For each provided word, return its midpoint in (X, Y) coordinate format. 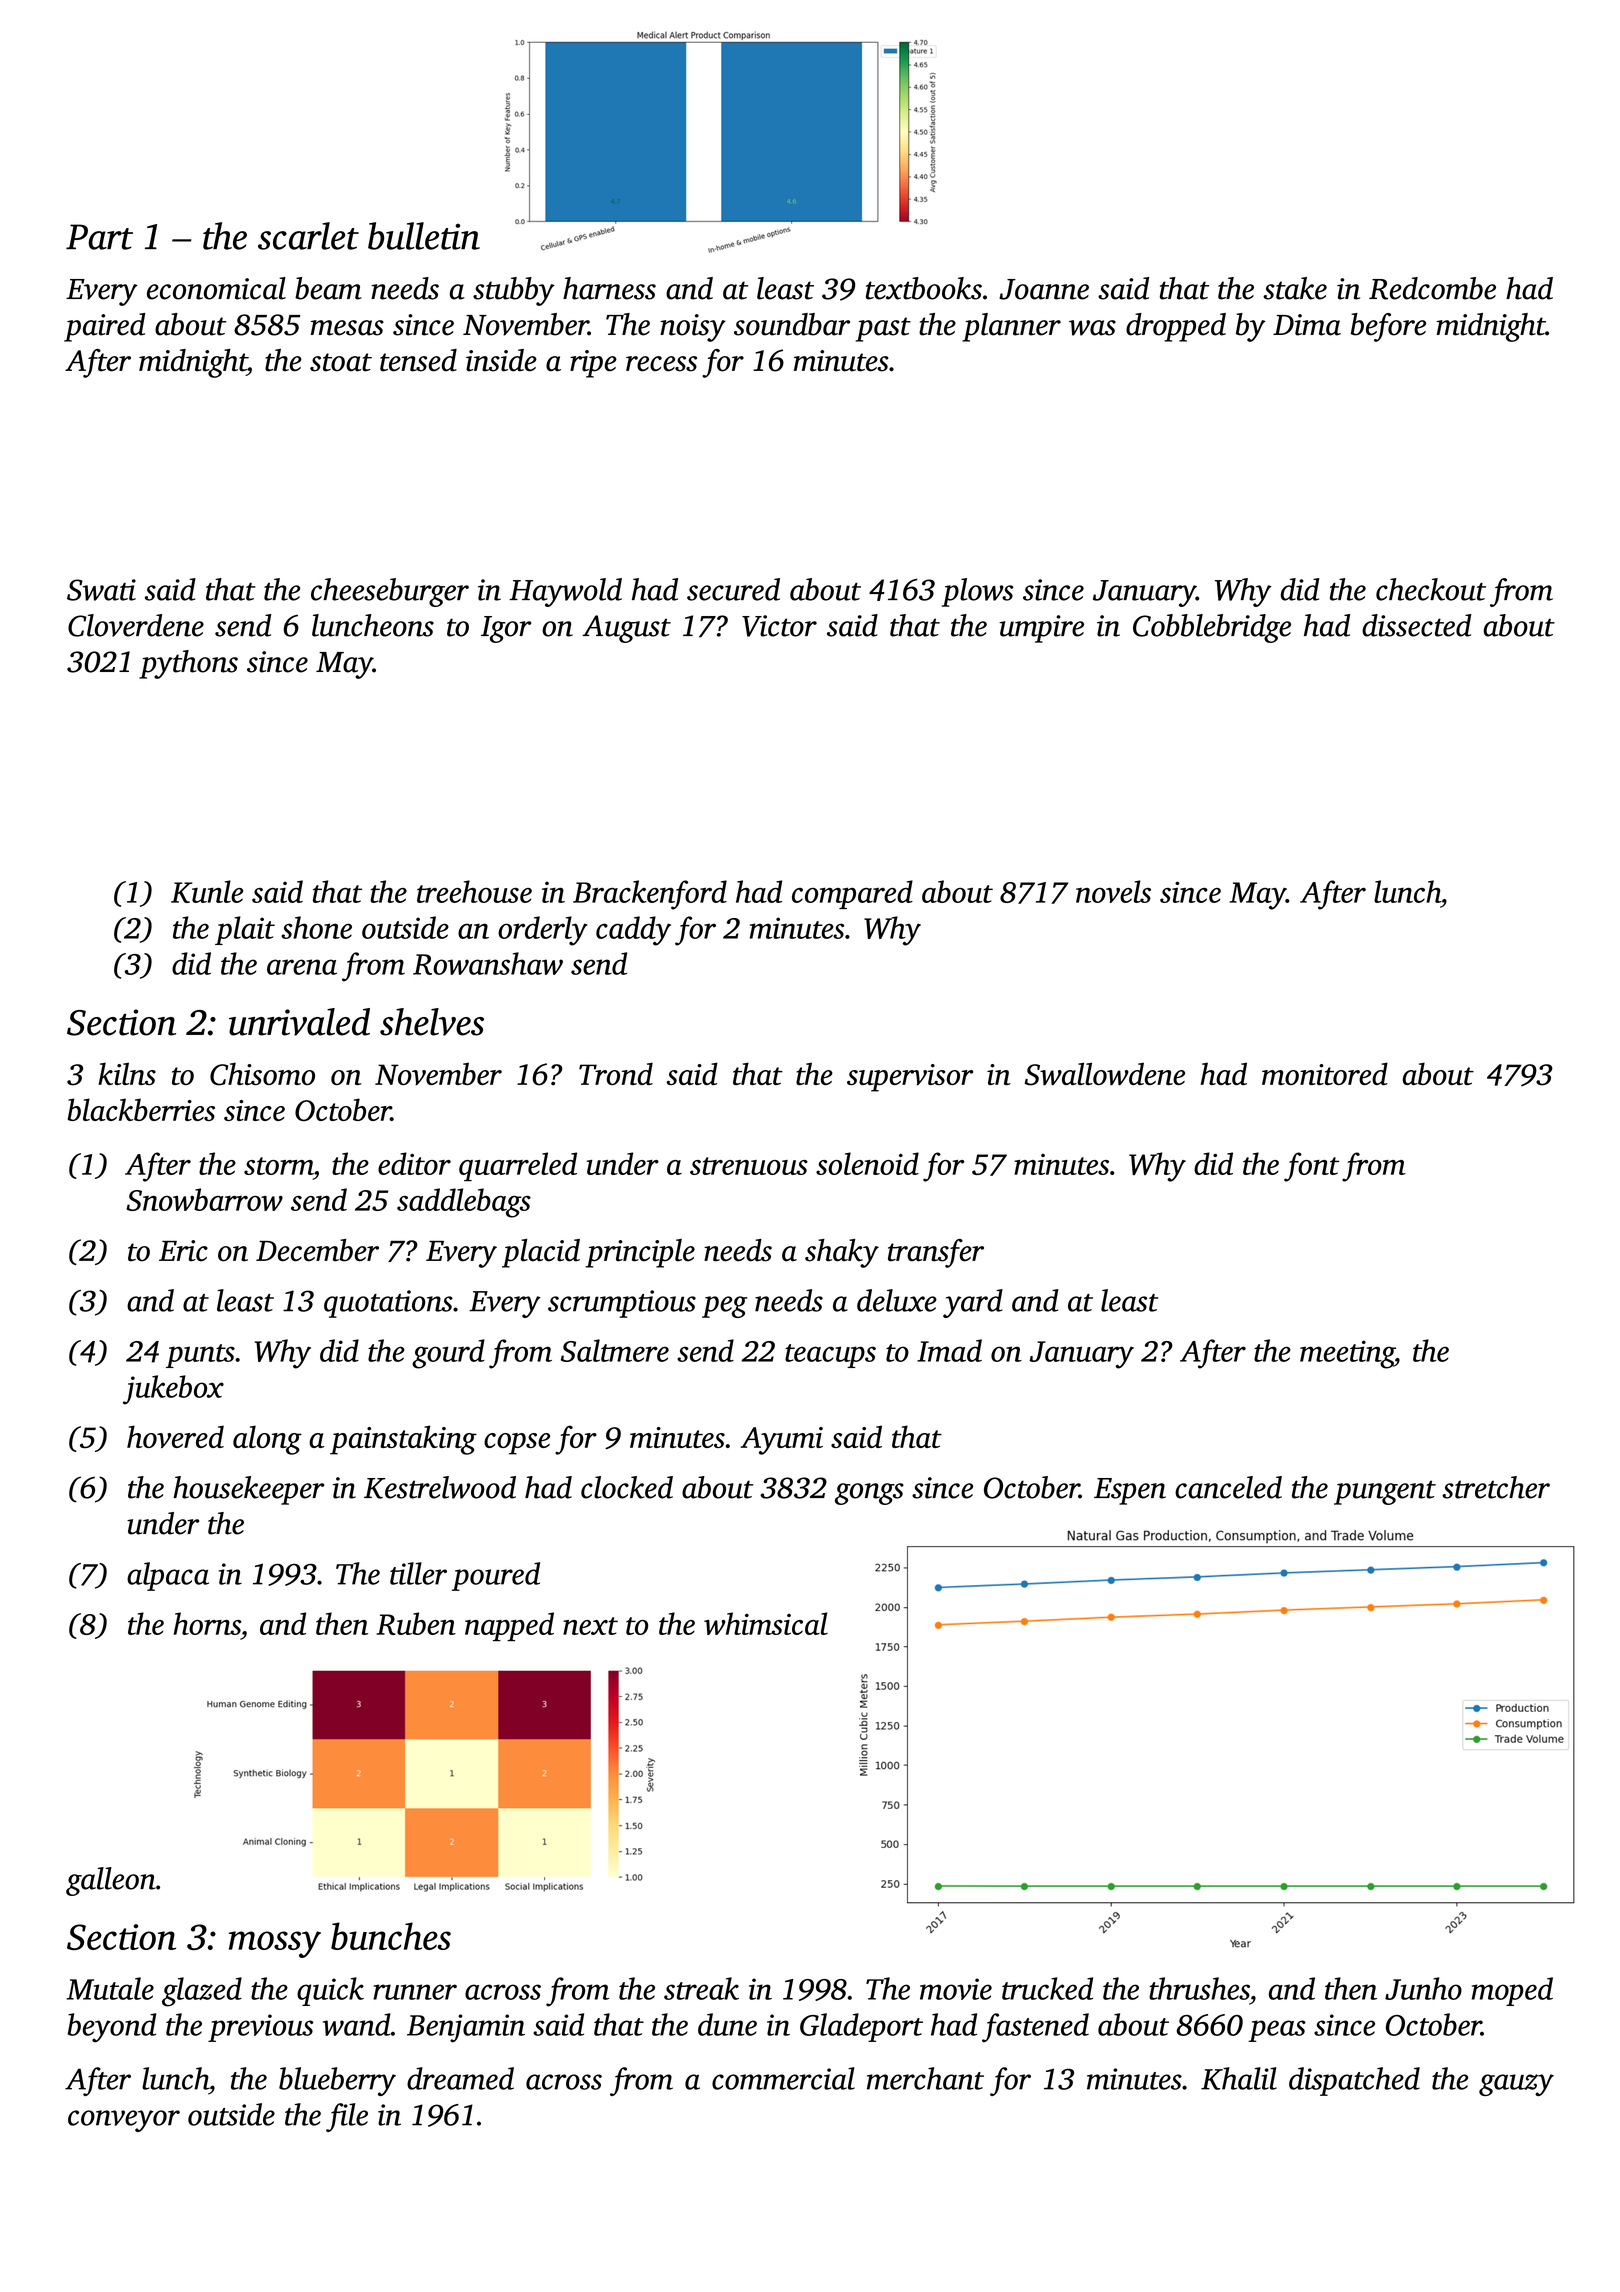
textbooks (924, 288)
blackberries (141, 1109)
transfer (936, 1253)
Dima (1307, 325)
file (347, 2117)
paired (104, 327)
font (1311, 1167)
